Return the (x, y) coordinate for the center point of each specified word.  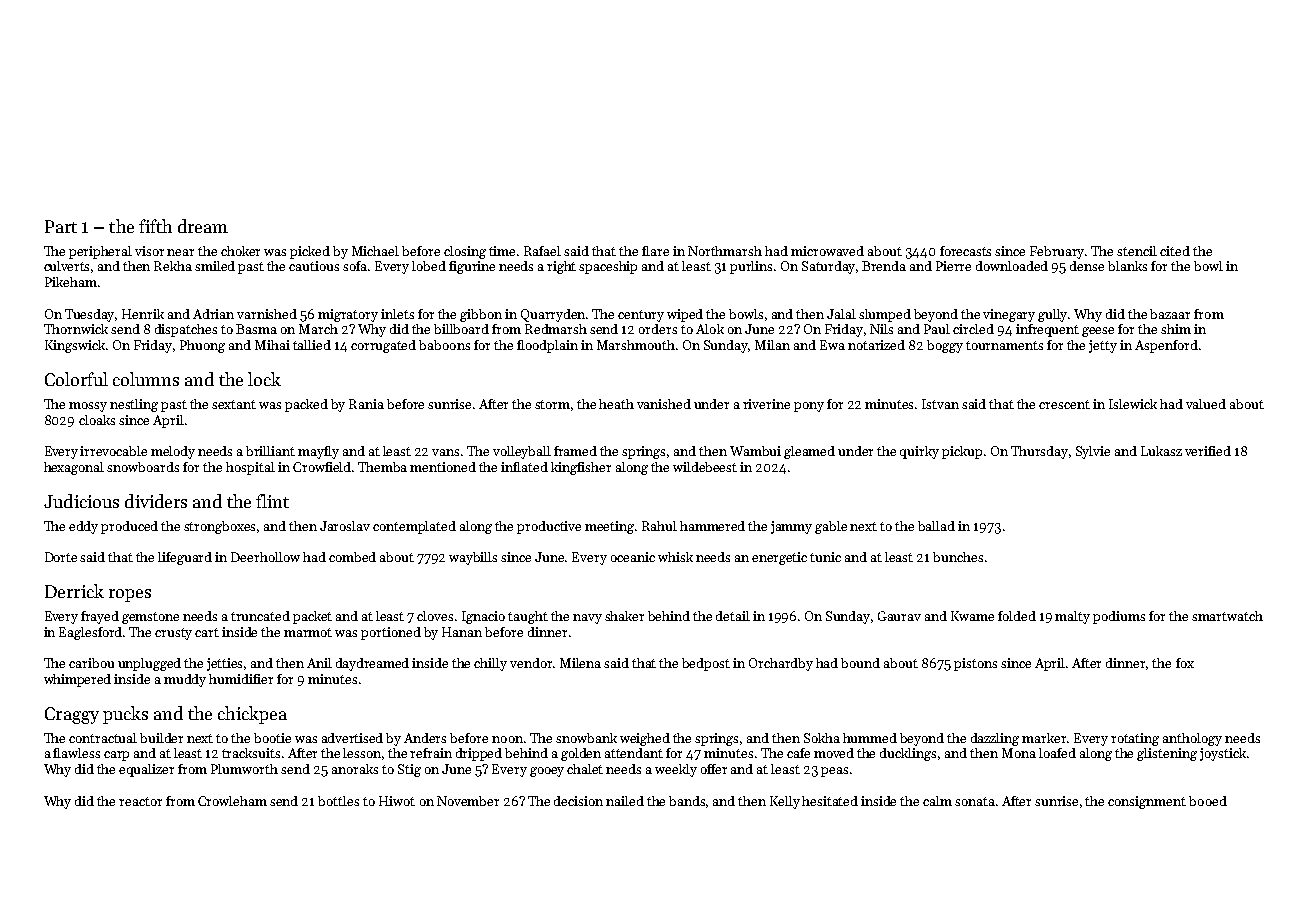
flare (655, 251)
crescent (1064, 404)
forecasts (965, 251)
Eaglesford (90, 633)
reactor (140, 801)
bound (860, 663)
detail (733, 616)
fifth (155, 226)
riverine (766, 404)
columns (146, 379)
